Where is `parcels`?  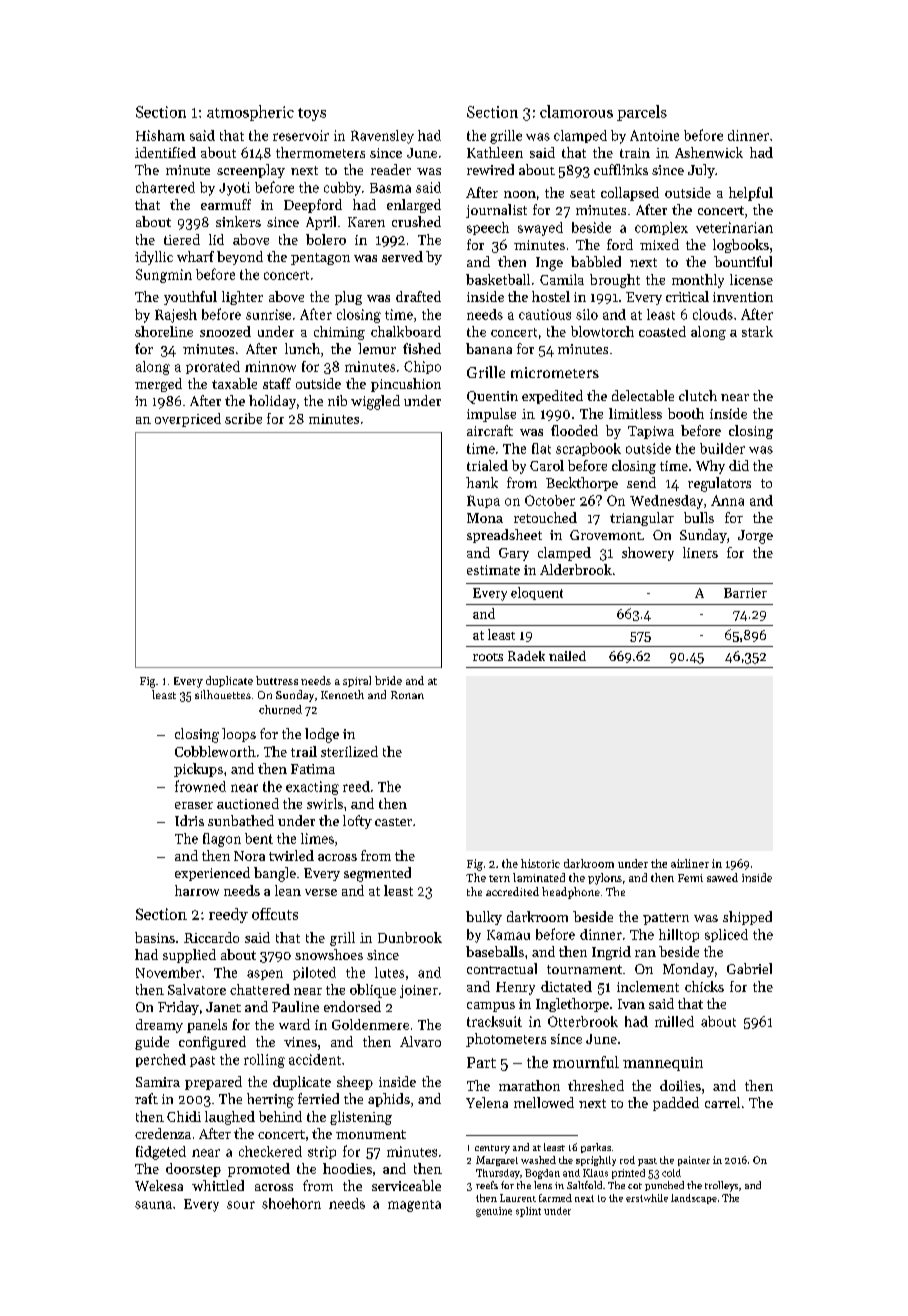 parcels is located at coordinates (642, 113).
